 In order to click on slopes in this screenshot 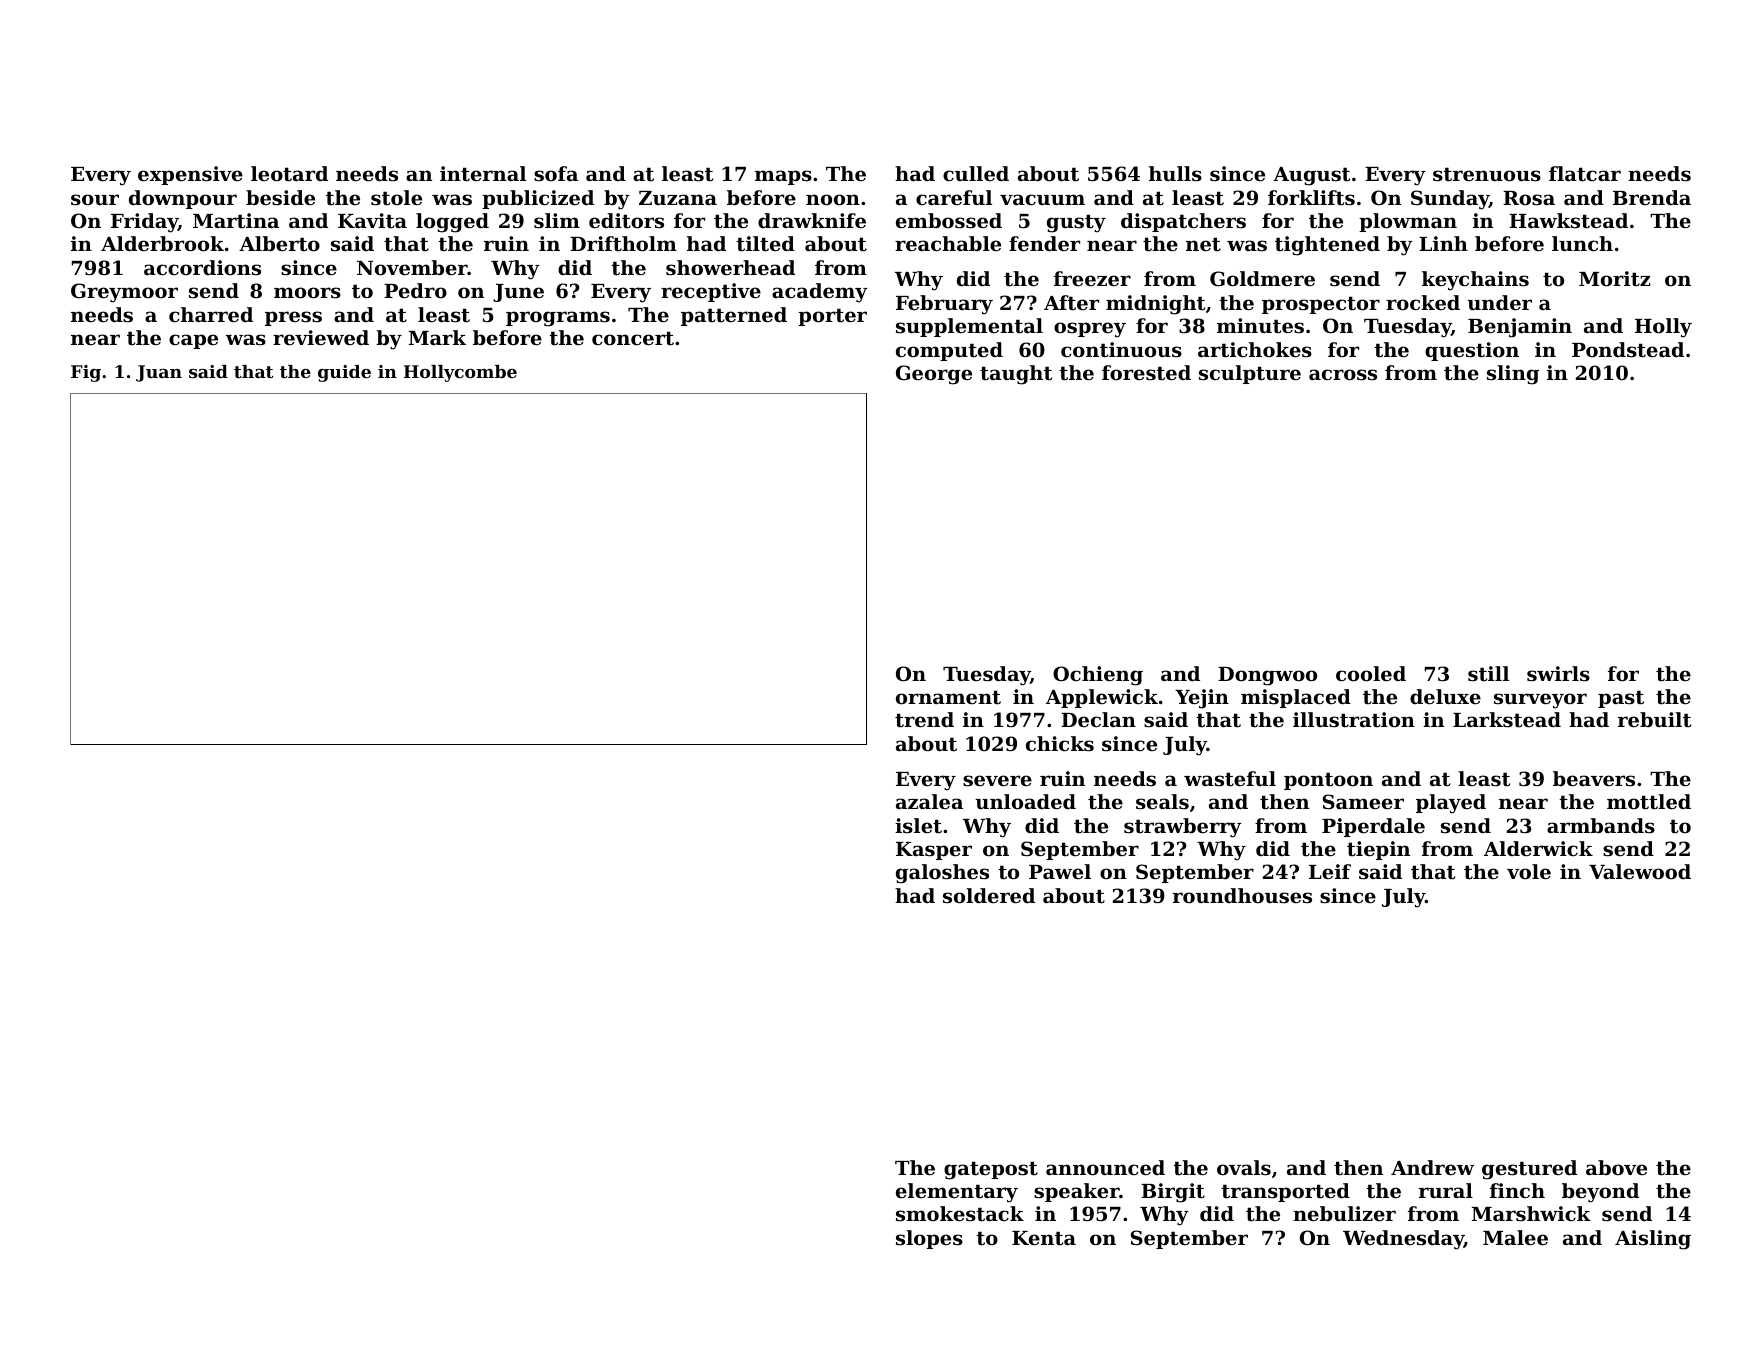, I will do `click(929, 1239)`.
